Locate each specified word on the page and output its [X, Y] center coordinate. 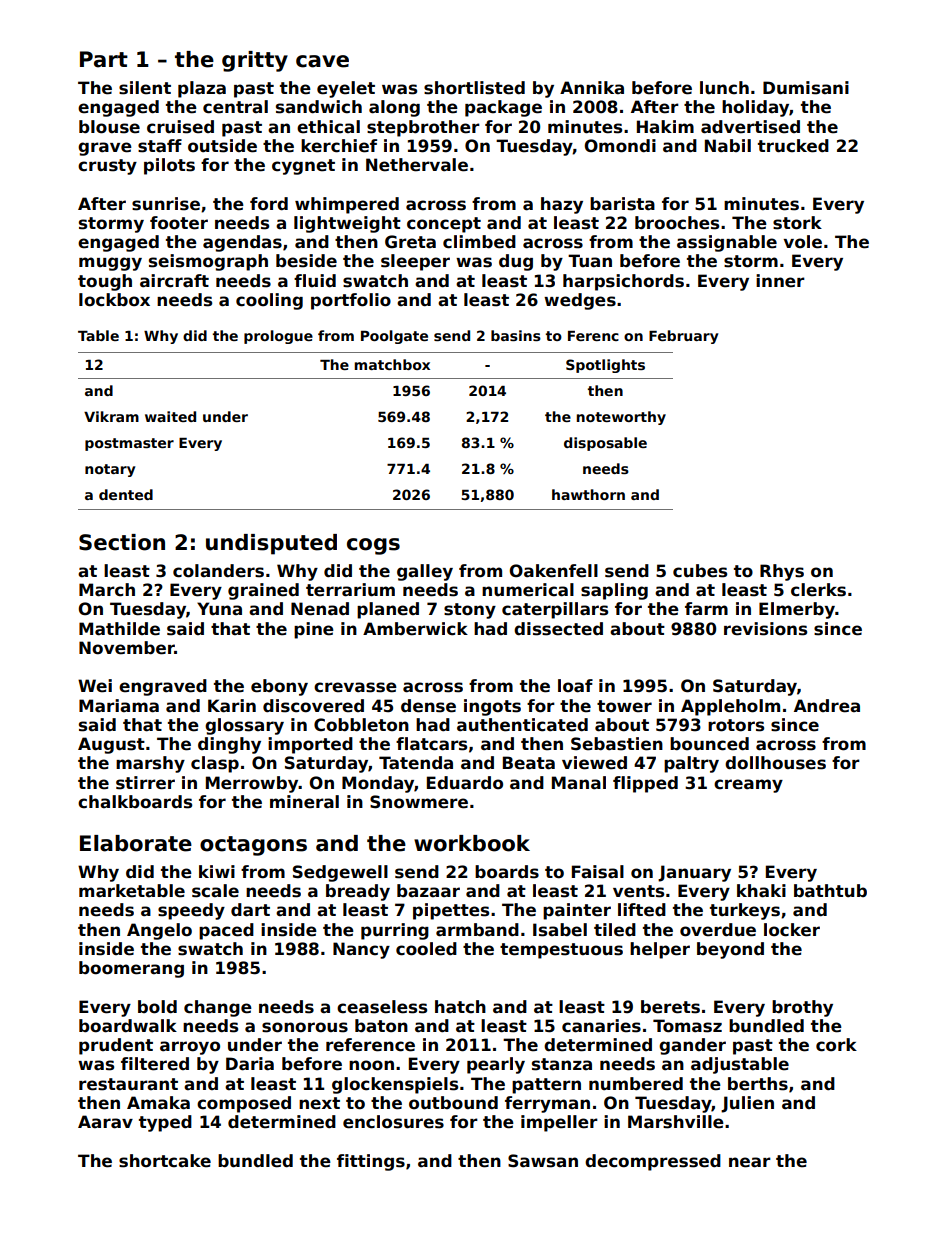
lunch [724, 88]
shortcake [165, 1161]
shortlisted [474, 88]
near [750, 1162]
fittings [371, 1162]
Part [104, 59]
